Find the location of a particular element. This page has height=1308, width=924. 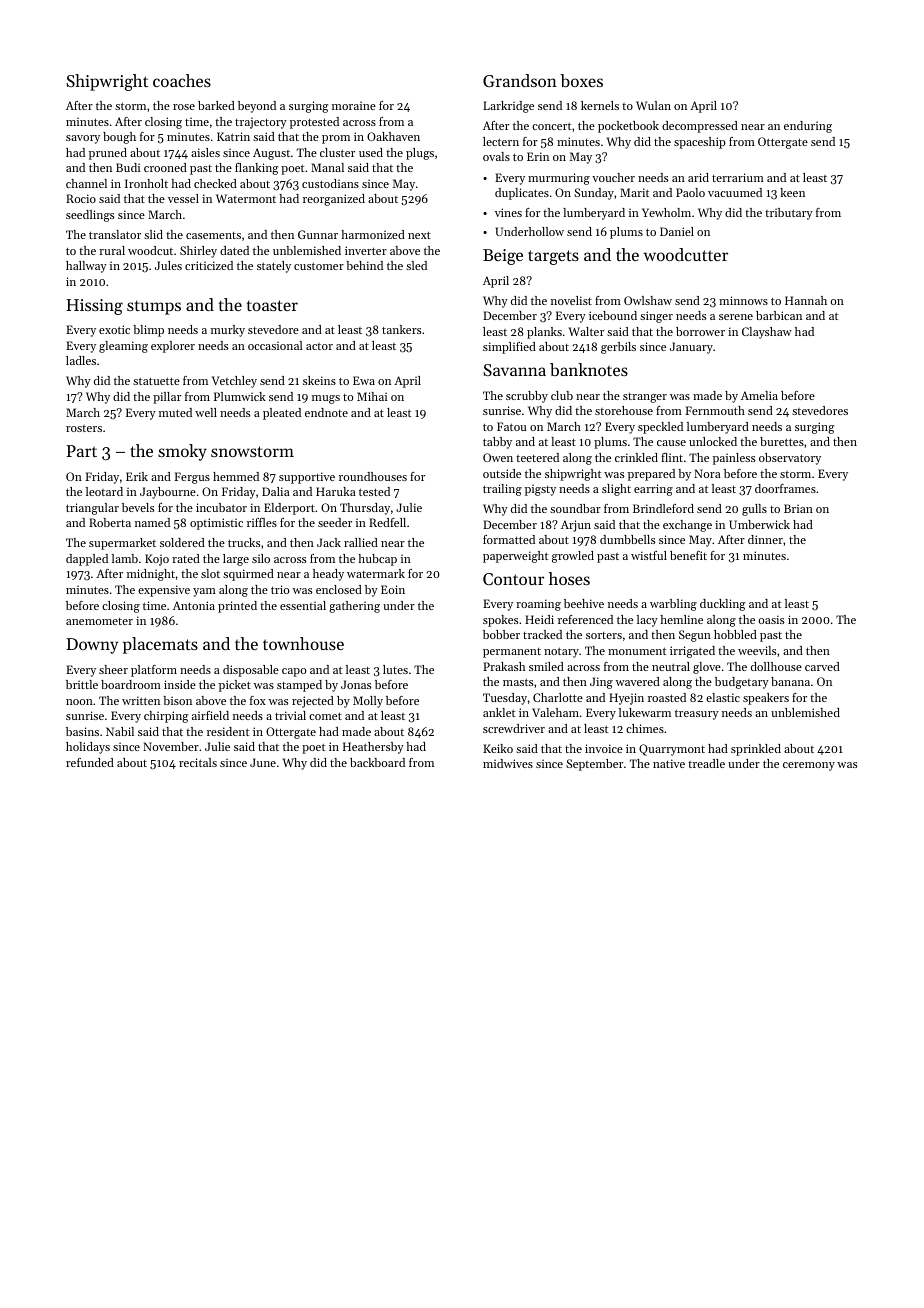

simplified is located at coordinates (509, 348).
